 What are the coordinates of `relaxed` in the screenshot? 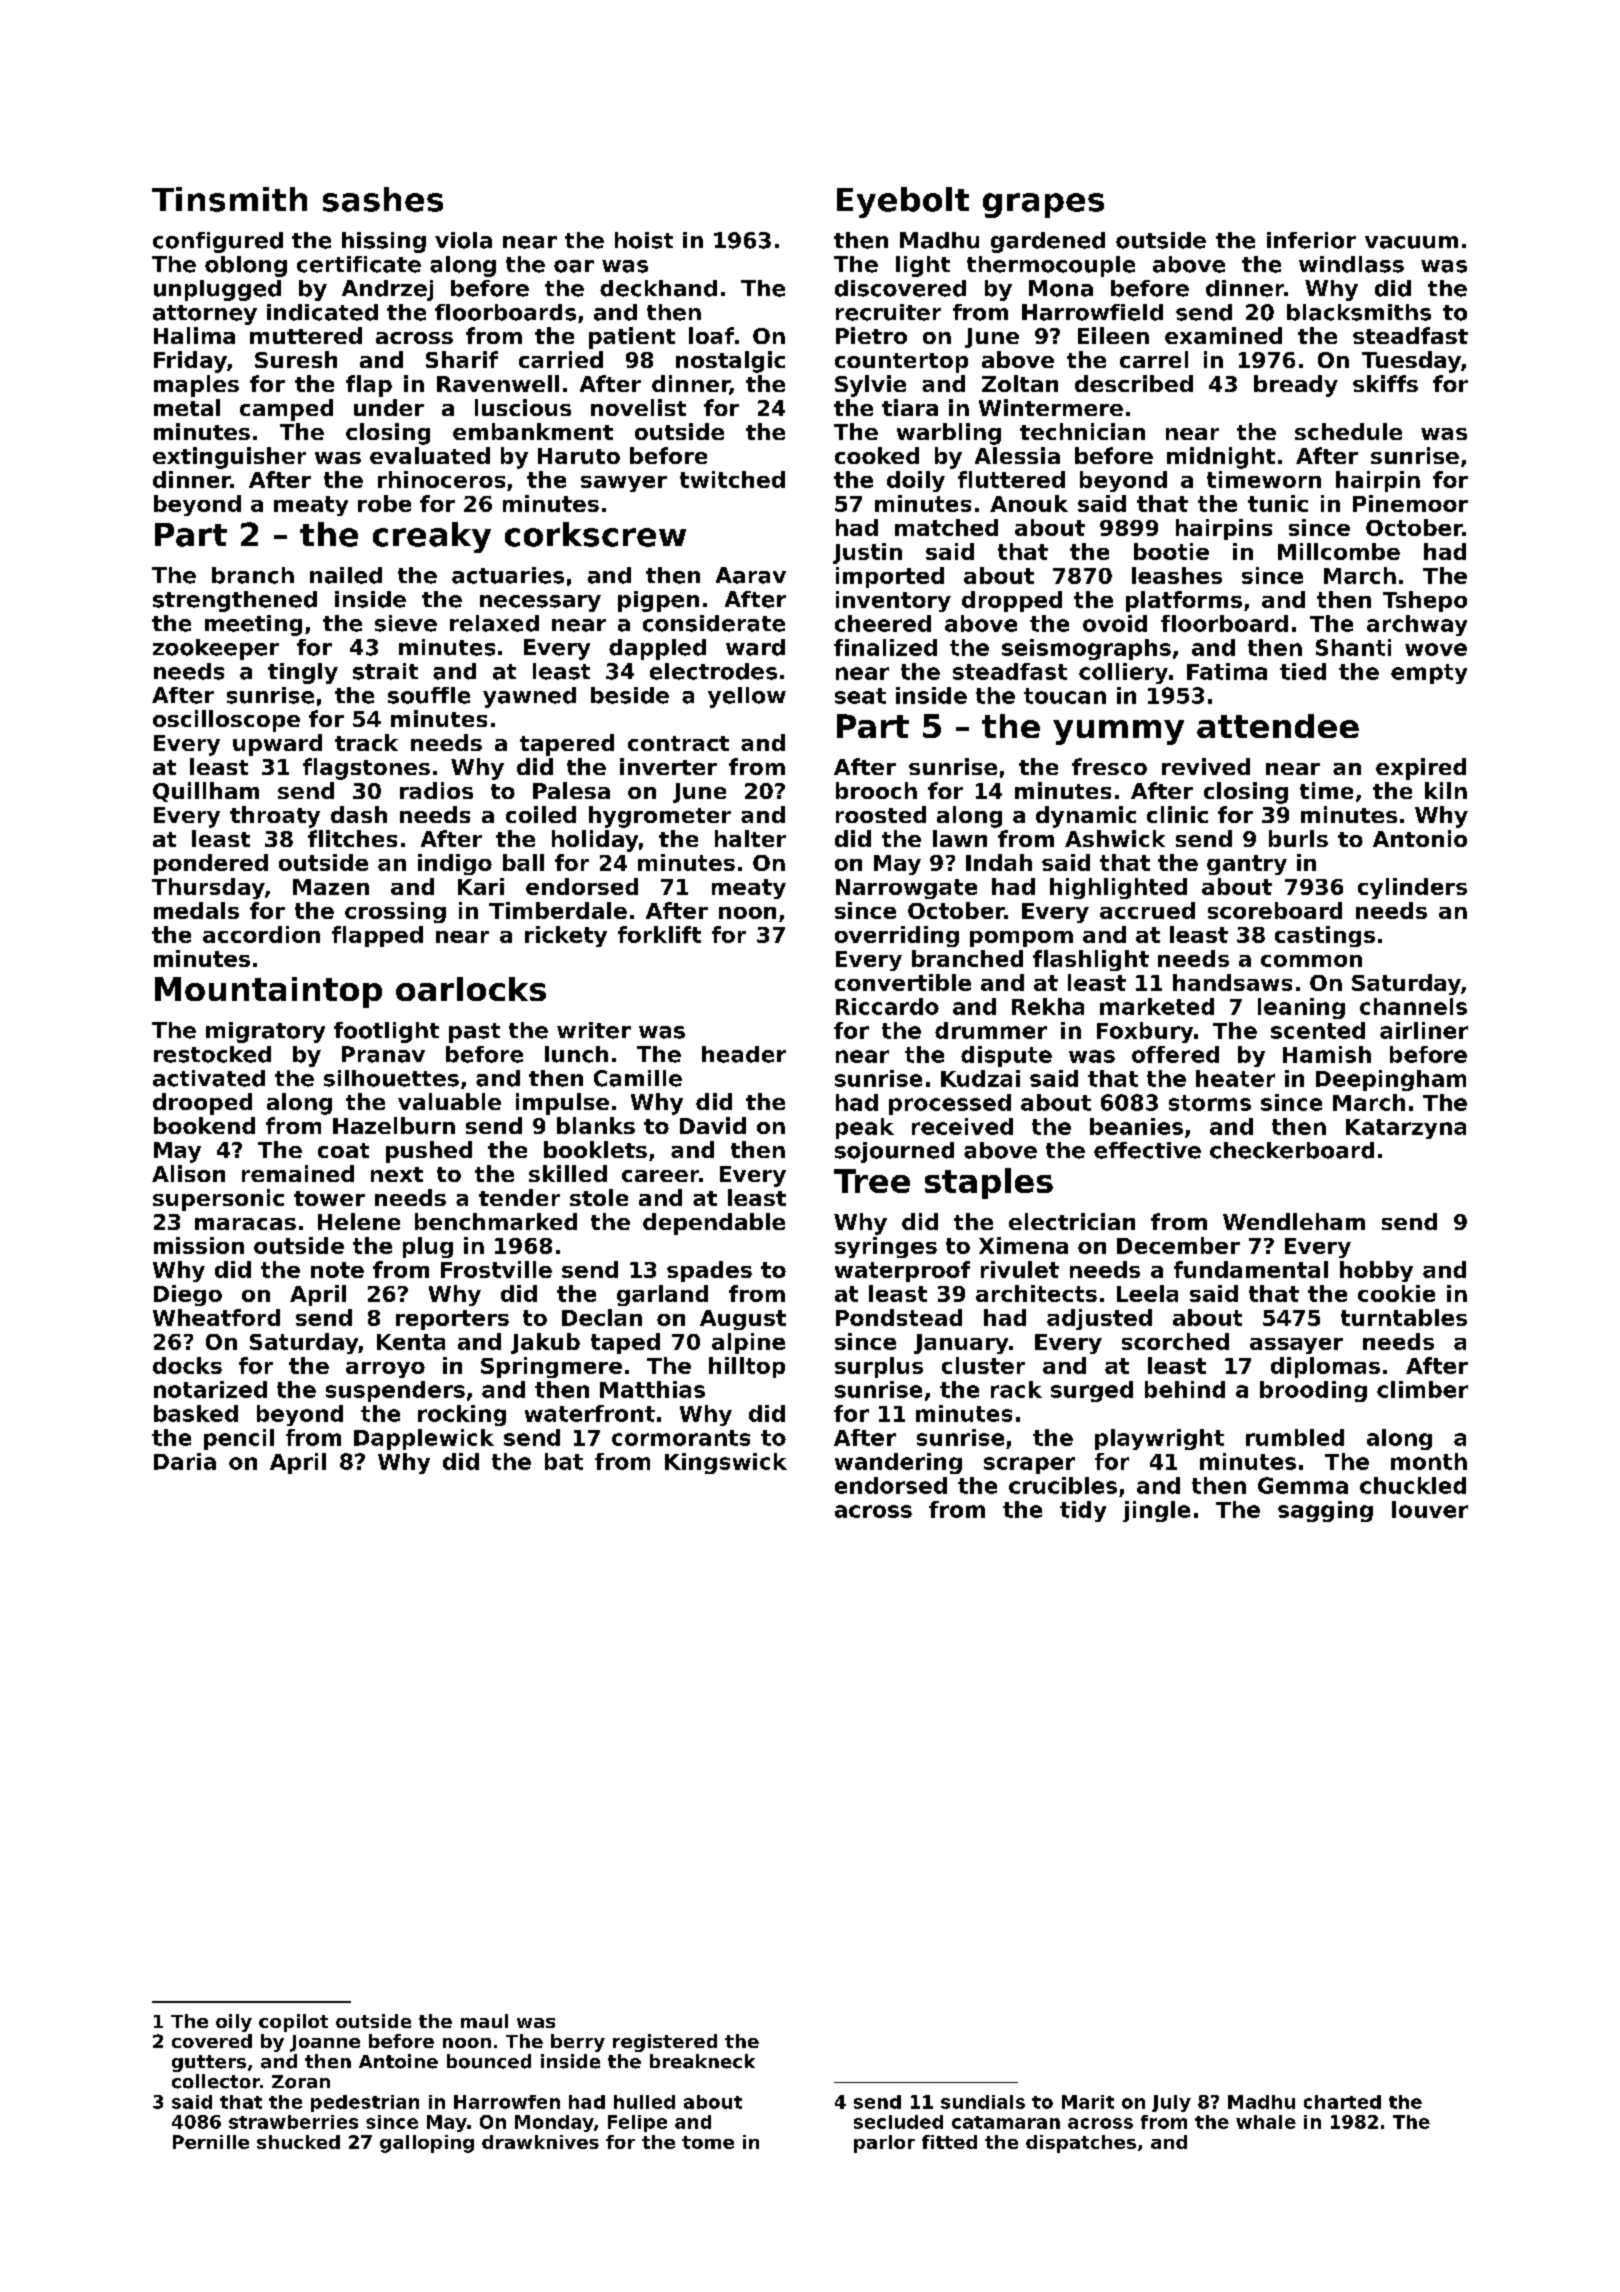 It's located at (494, 623).
